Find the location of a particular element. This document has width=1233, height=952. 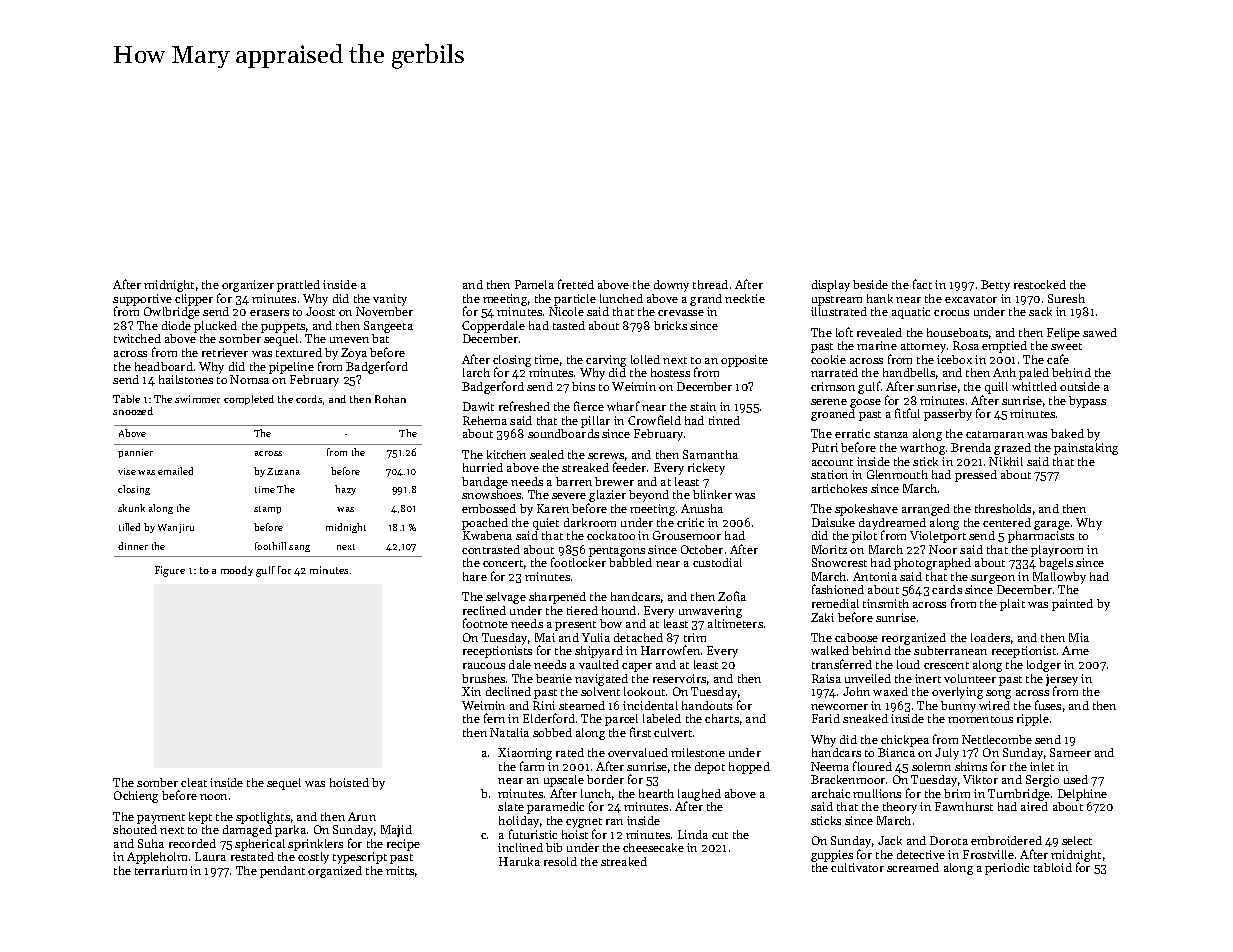

Moritz is located at coordinates (829, 549).
